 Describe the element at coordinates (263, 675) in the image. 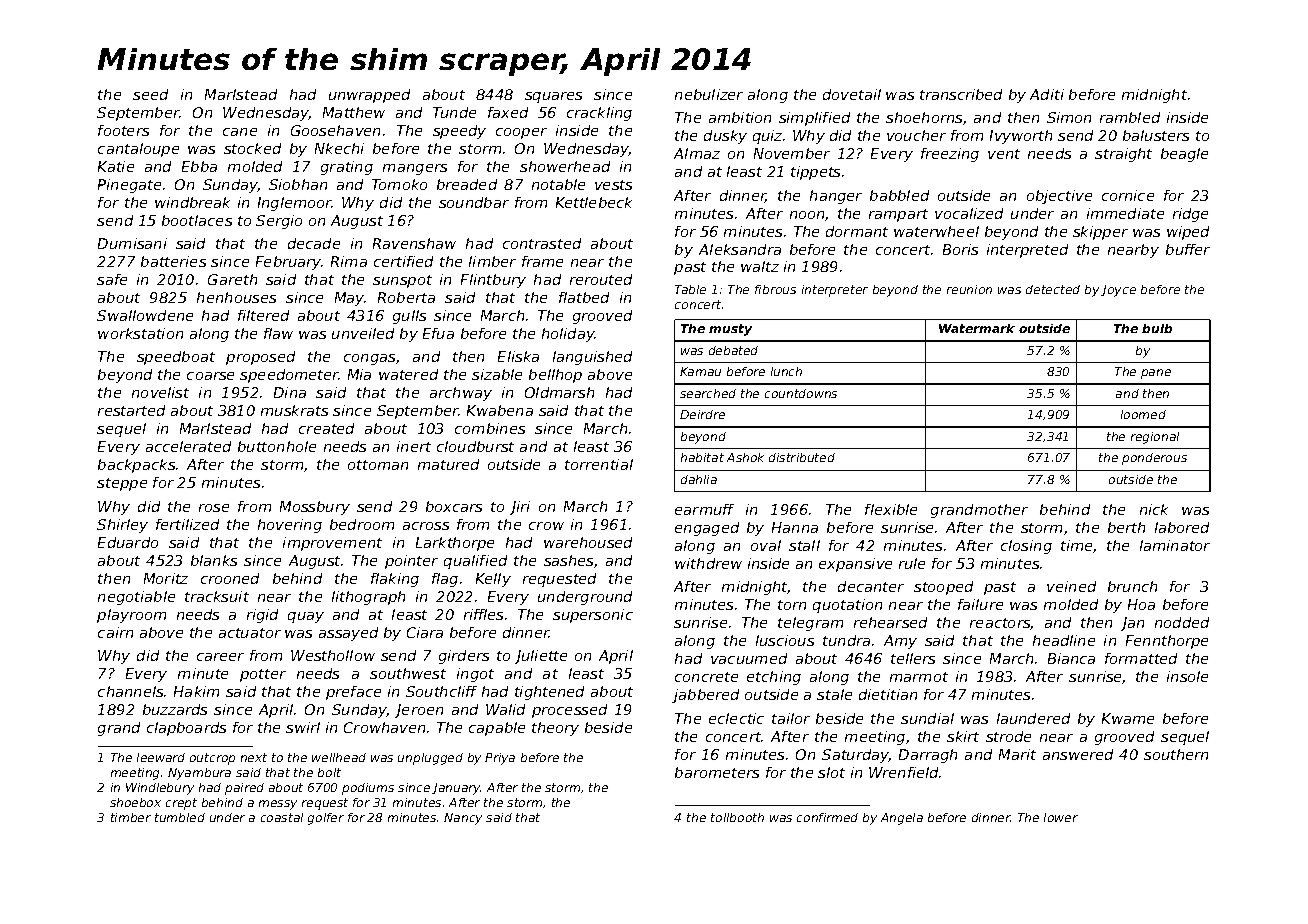

I see `potter` at that location.
